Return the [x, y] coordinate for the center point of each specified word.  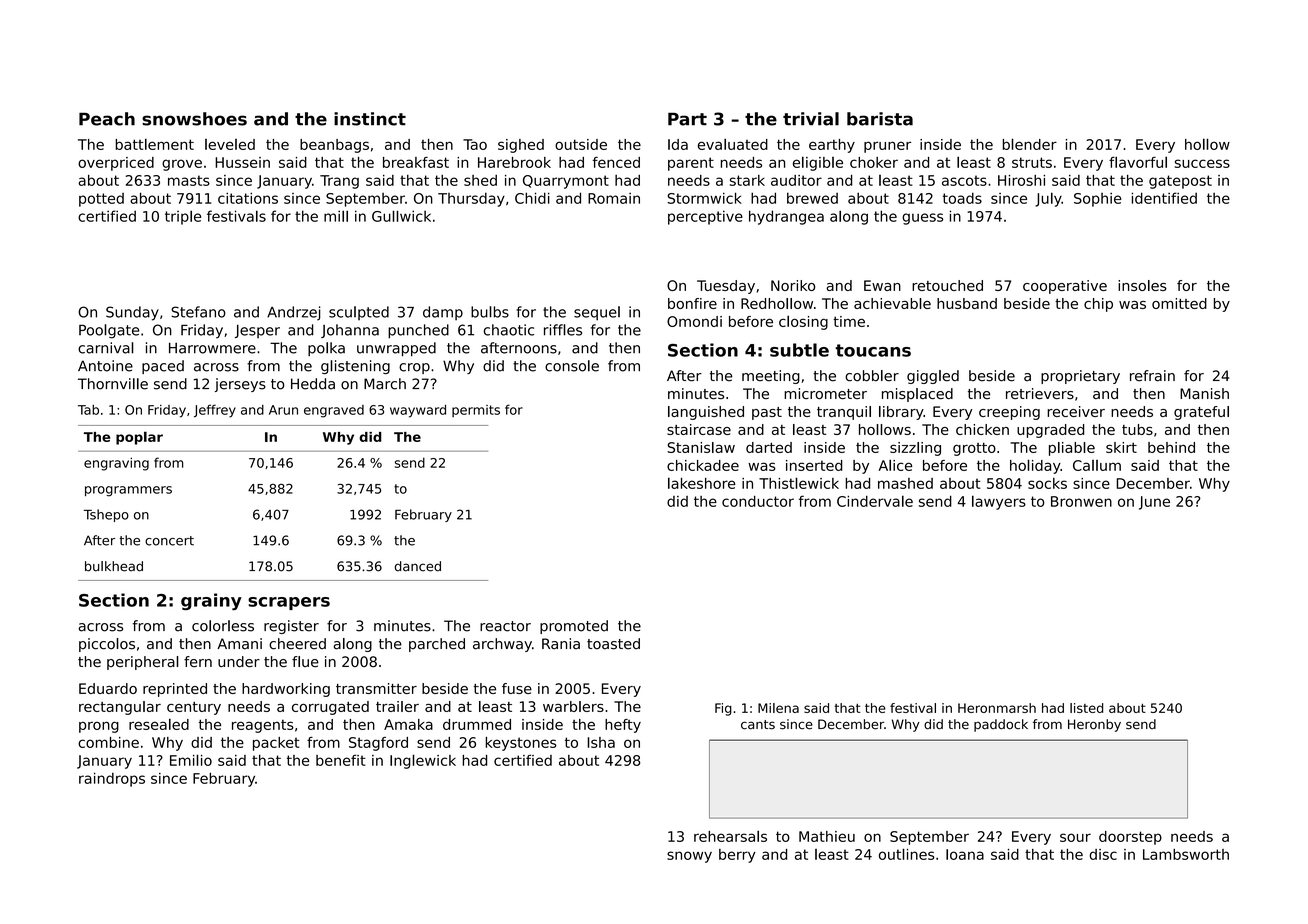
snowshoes [194, 119]
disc [1103, 854]
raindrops [112, 780]
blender [1030, 144]
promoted [574, 627]
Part [687, 119]
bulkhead [114, 566]
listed [1086, 708]
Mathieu [827, 836]
